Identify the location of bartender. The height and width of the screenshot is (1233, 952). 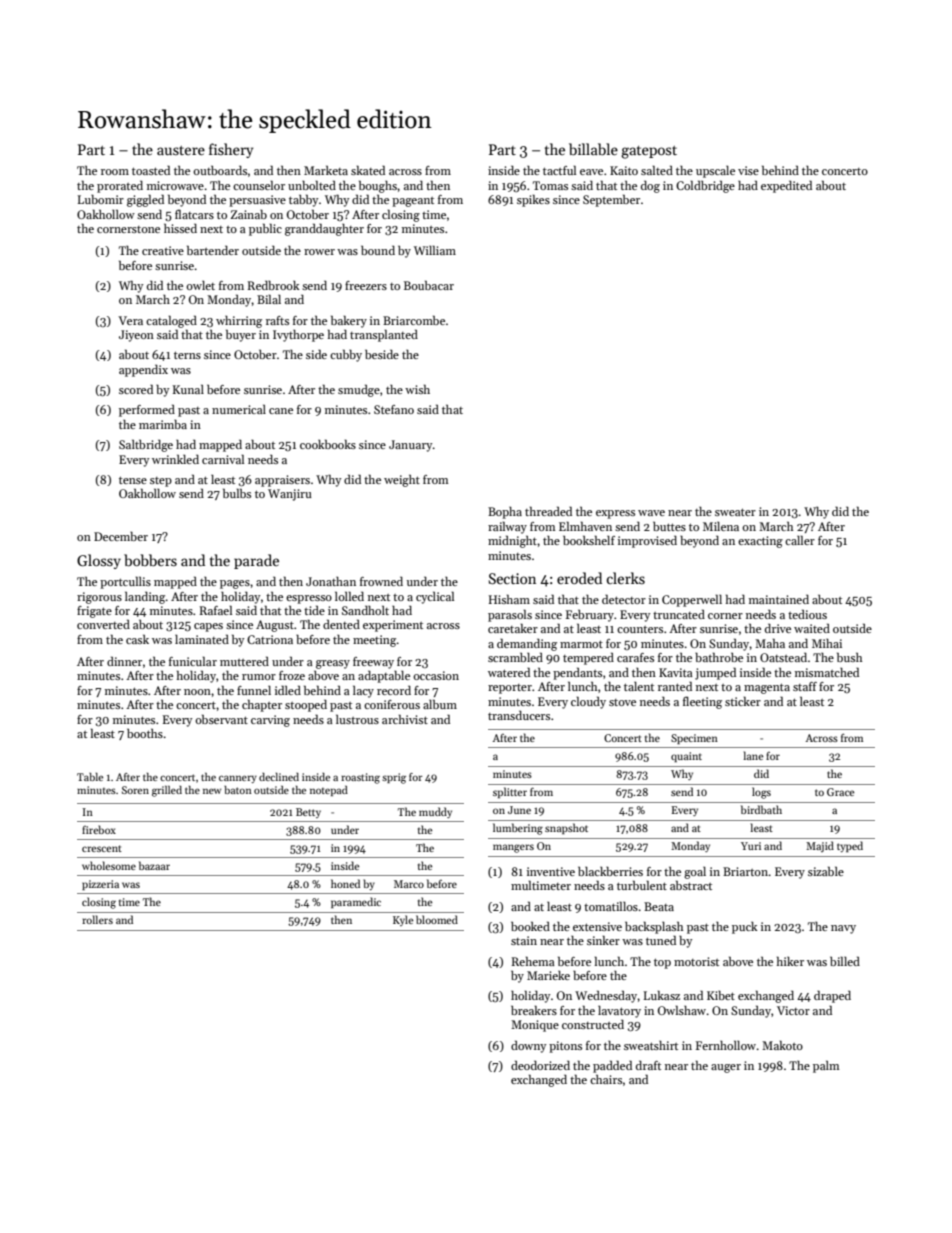
(213, 250).
